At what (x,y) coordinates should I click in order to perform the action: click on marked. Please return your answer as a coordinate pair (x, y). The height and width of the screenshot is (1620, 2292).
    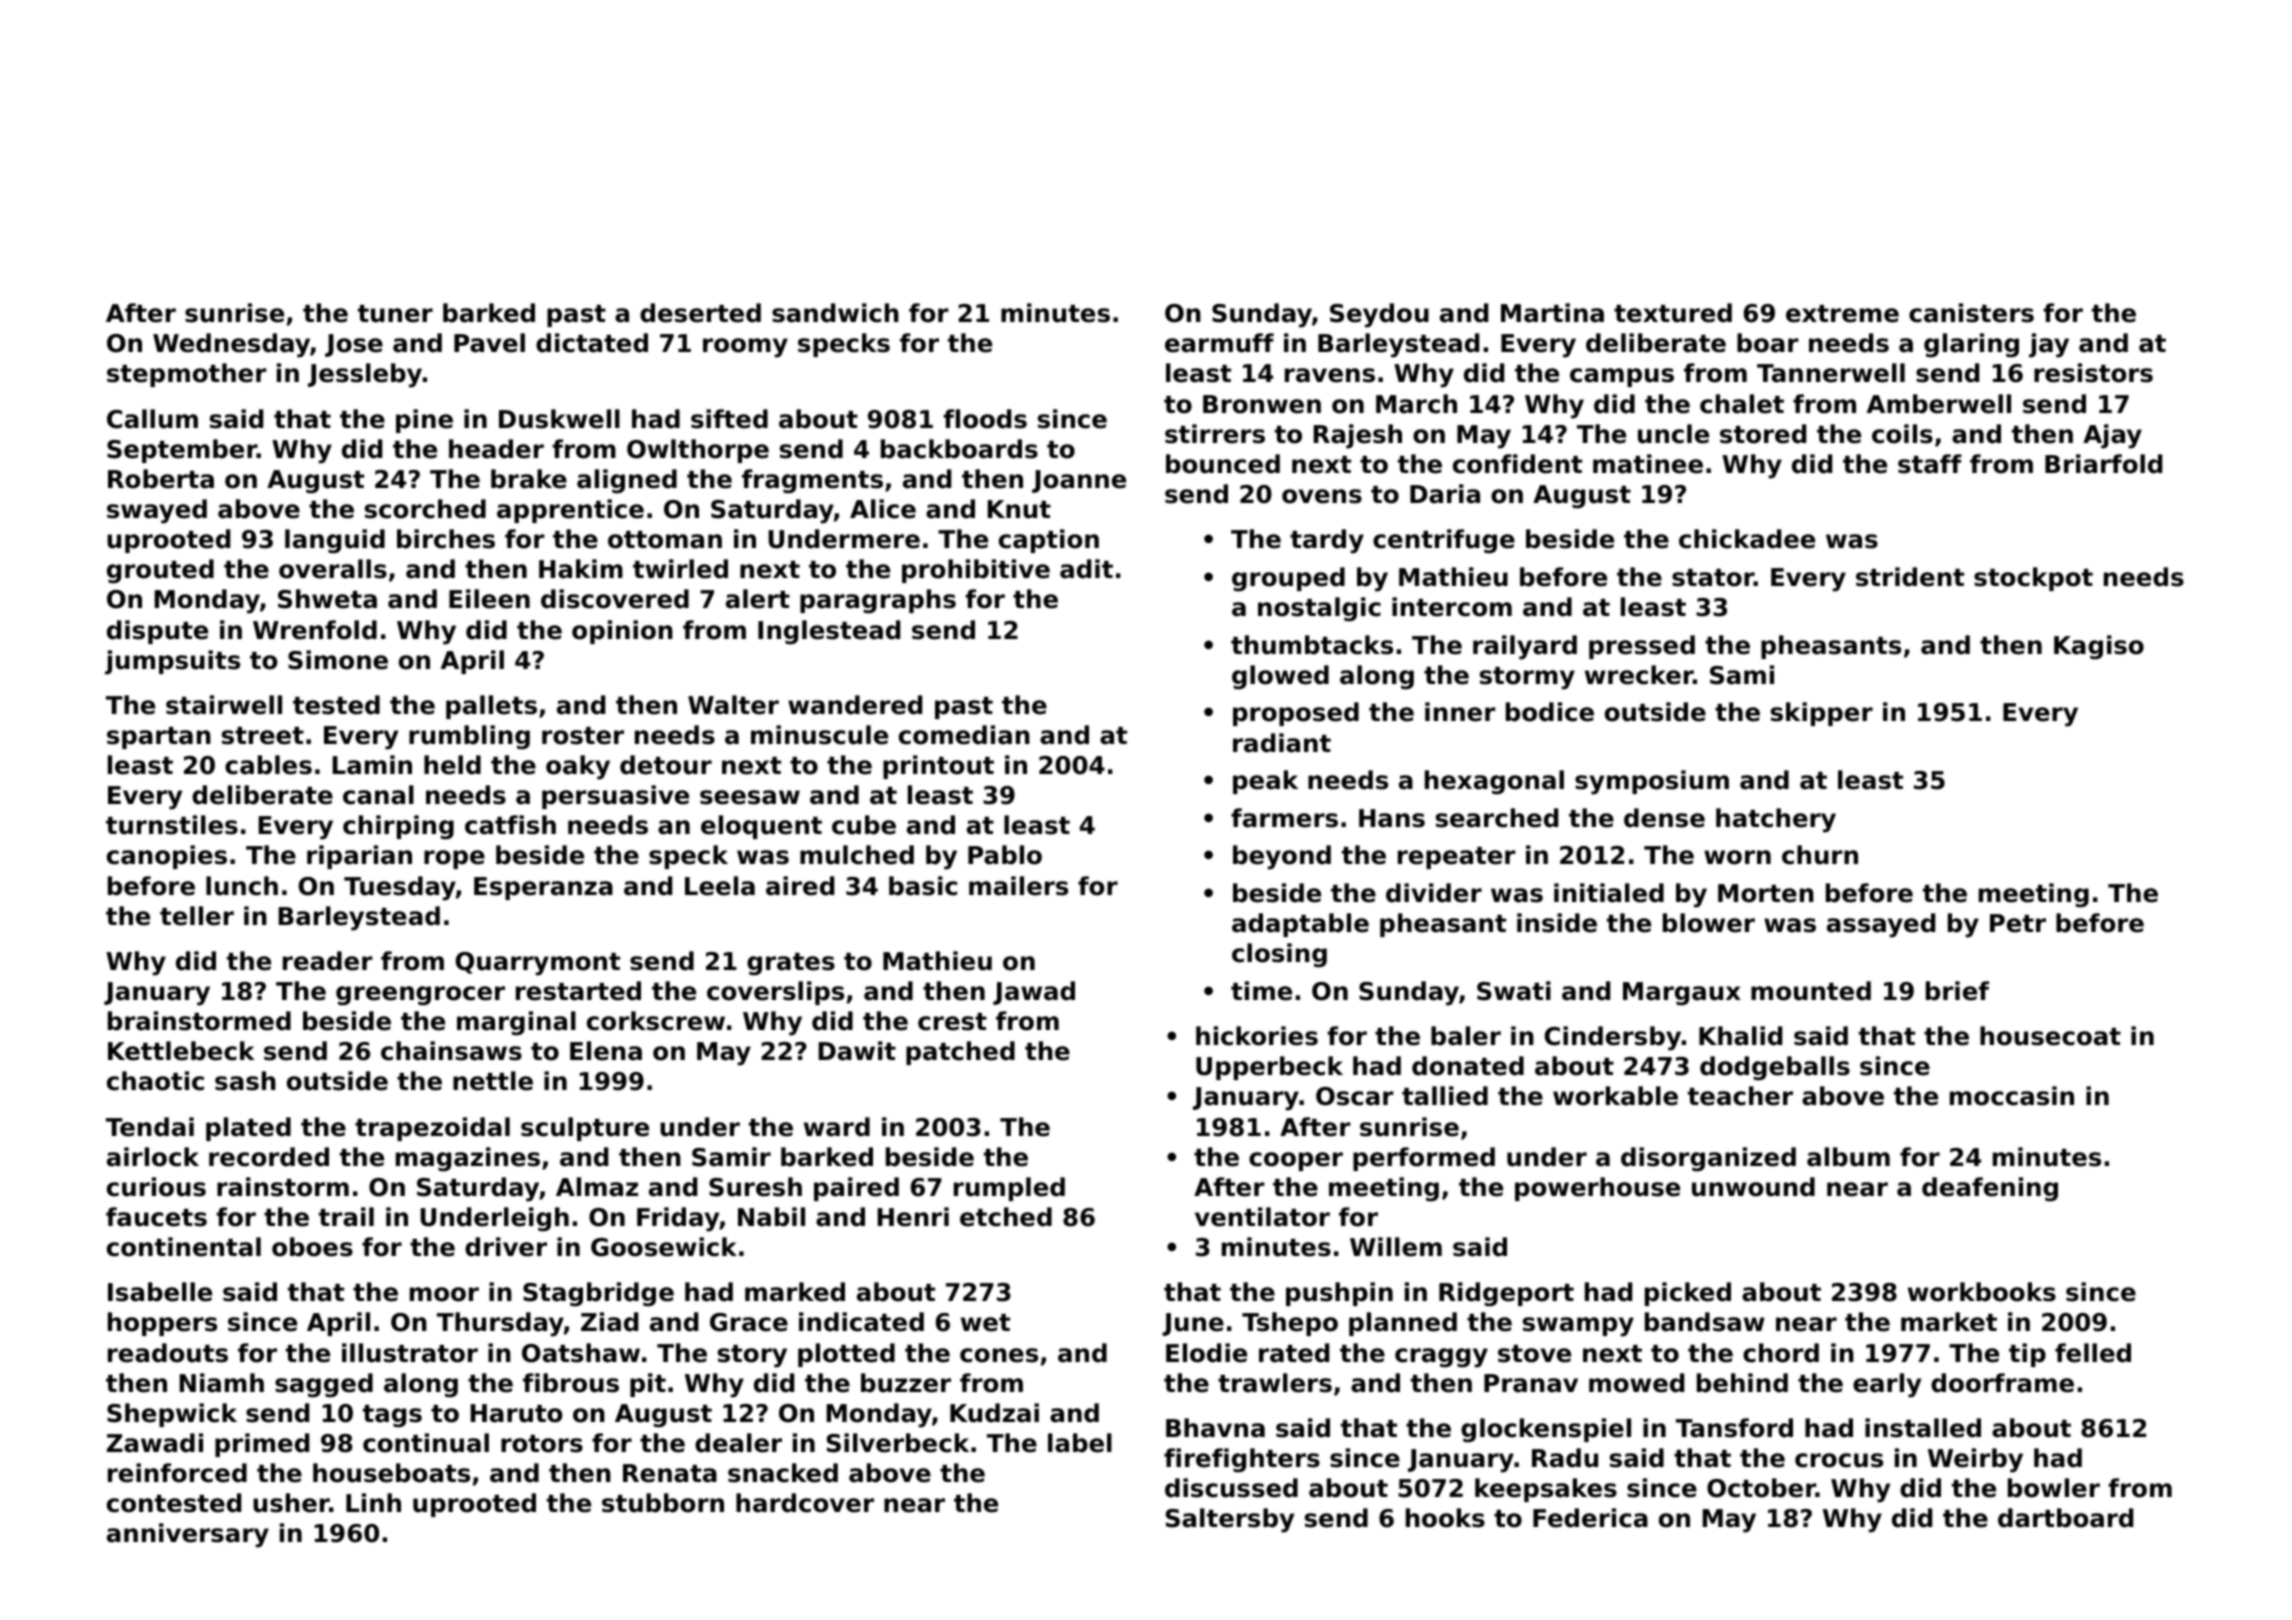
    Looking at the image, I should click on (795, 1292).
